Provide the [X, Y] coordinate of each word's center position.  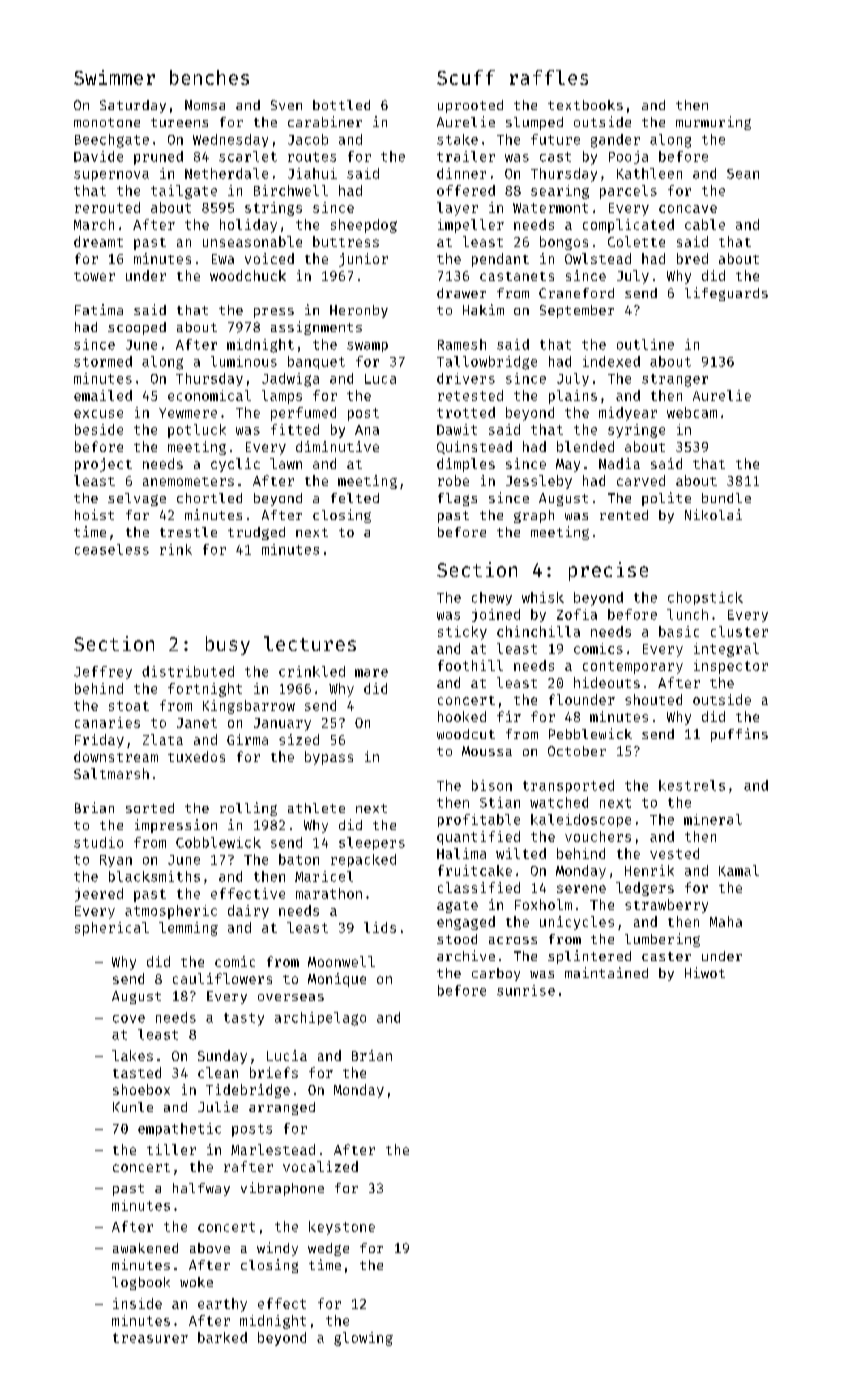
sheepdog [364, 226]
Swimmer [114, 77]
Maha [726, 921]
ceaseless [112, 549]
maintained [606, 972]
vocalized [320, 1166]
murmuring [713, 123]
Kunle [133, 1107]
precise [608, 571]
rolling [248, 809]
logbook [141, 1283]
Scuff [466, 77]
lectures [310, 643]
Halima [461, 853]
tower [94, 276]
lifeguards [726, 294]
